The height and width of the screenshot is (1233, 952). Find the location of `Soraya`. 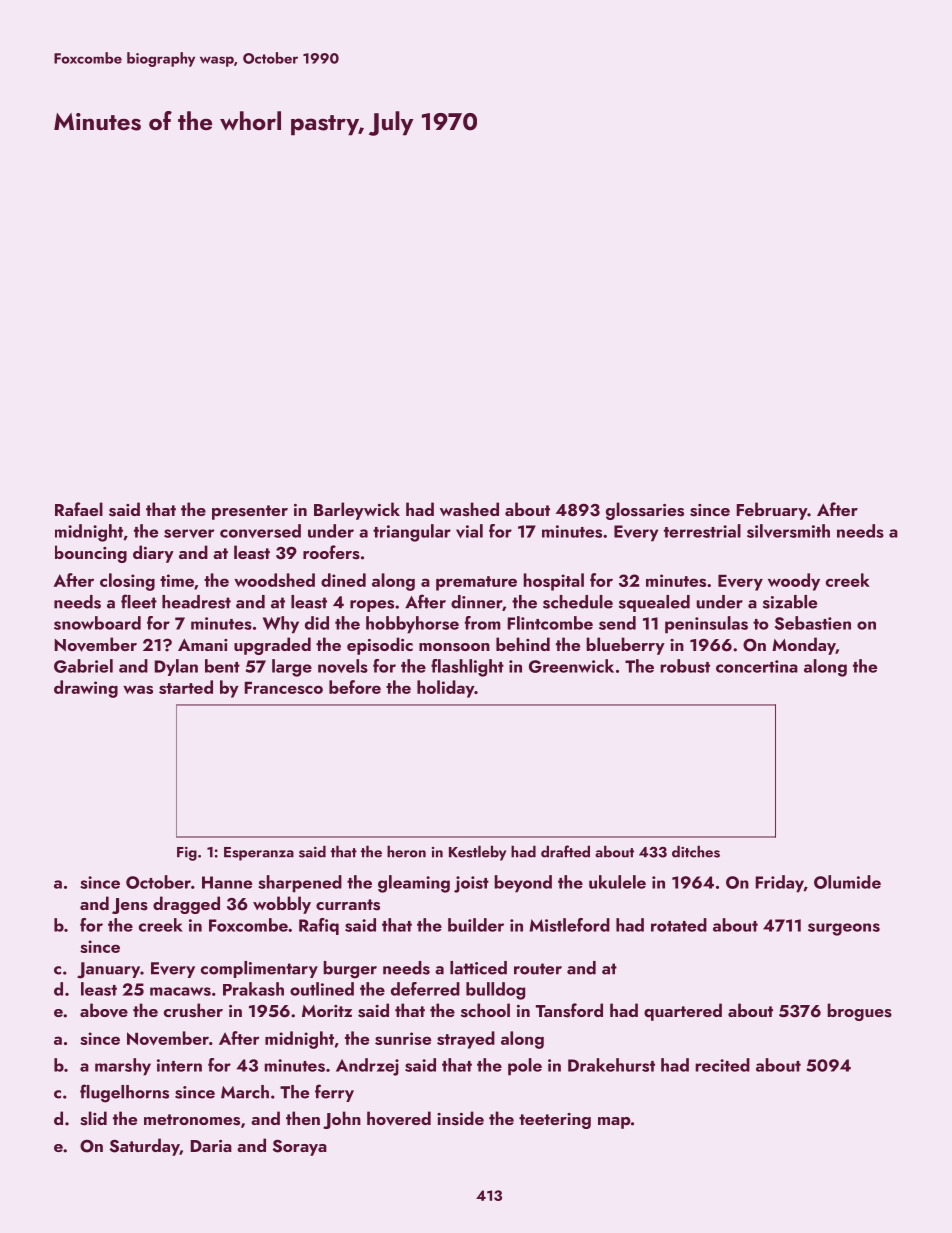

Soraya is located at coordinates (300, 1147).
